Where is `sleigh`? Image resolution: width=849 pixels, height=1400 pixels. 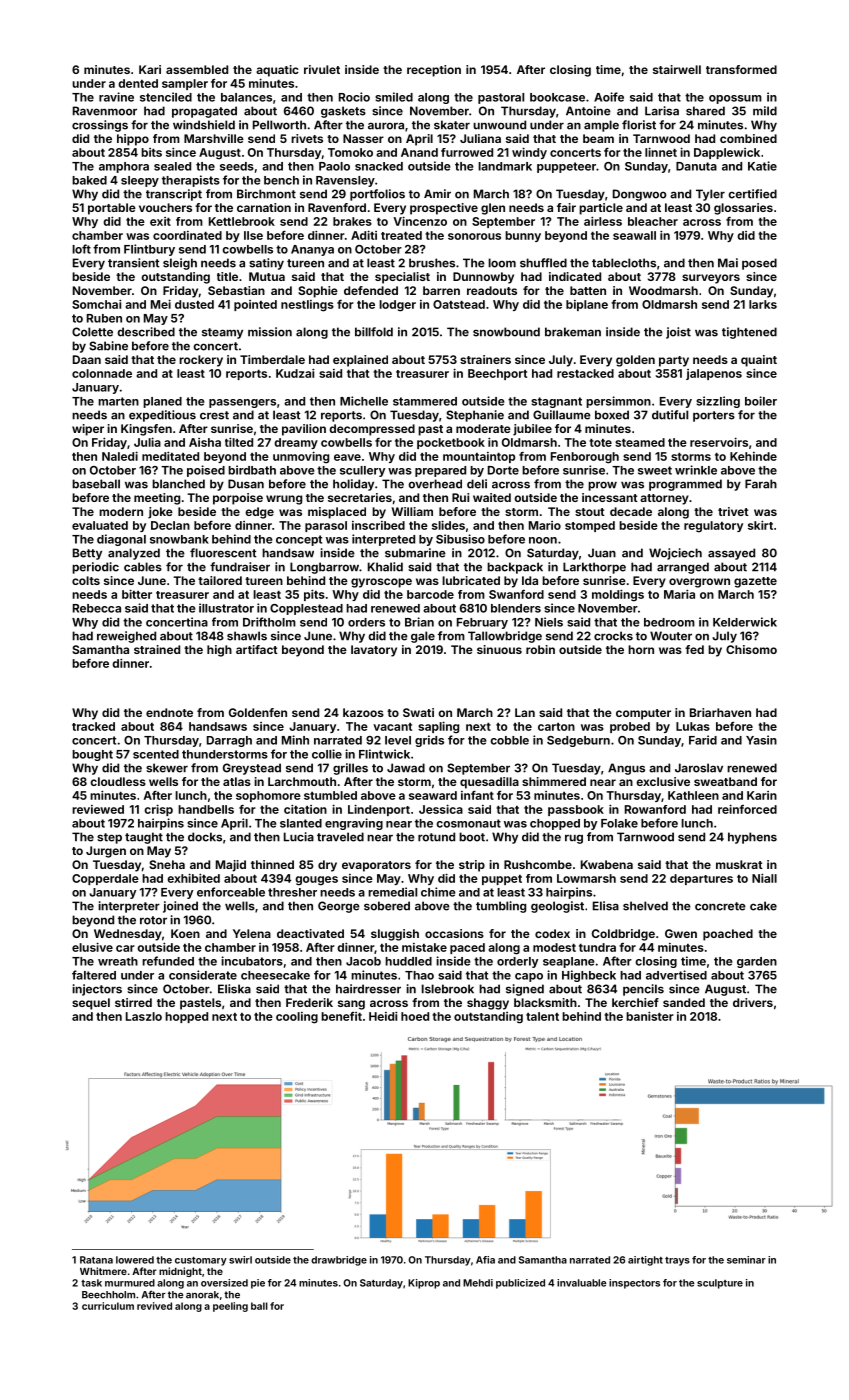 sleigh is located at coordinates (180, 264).
